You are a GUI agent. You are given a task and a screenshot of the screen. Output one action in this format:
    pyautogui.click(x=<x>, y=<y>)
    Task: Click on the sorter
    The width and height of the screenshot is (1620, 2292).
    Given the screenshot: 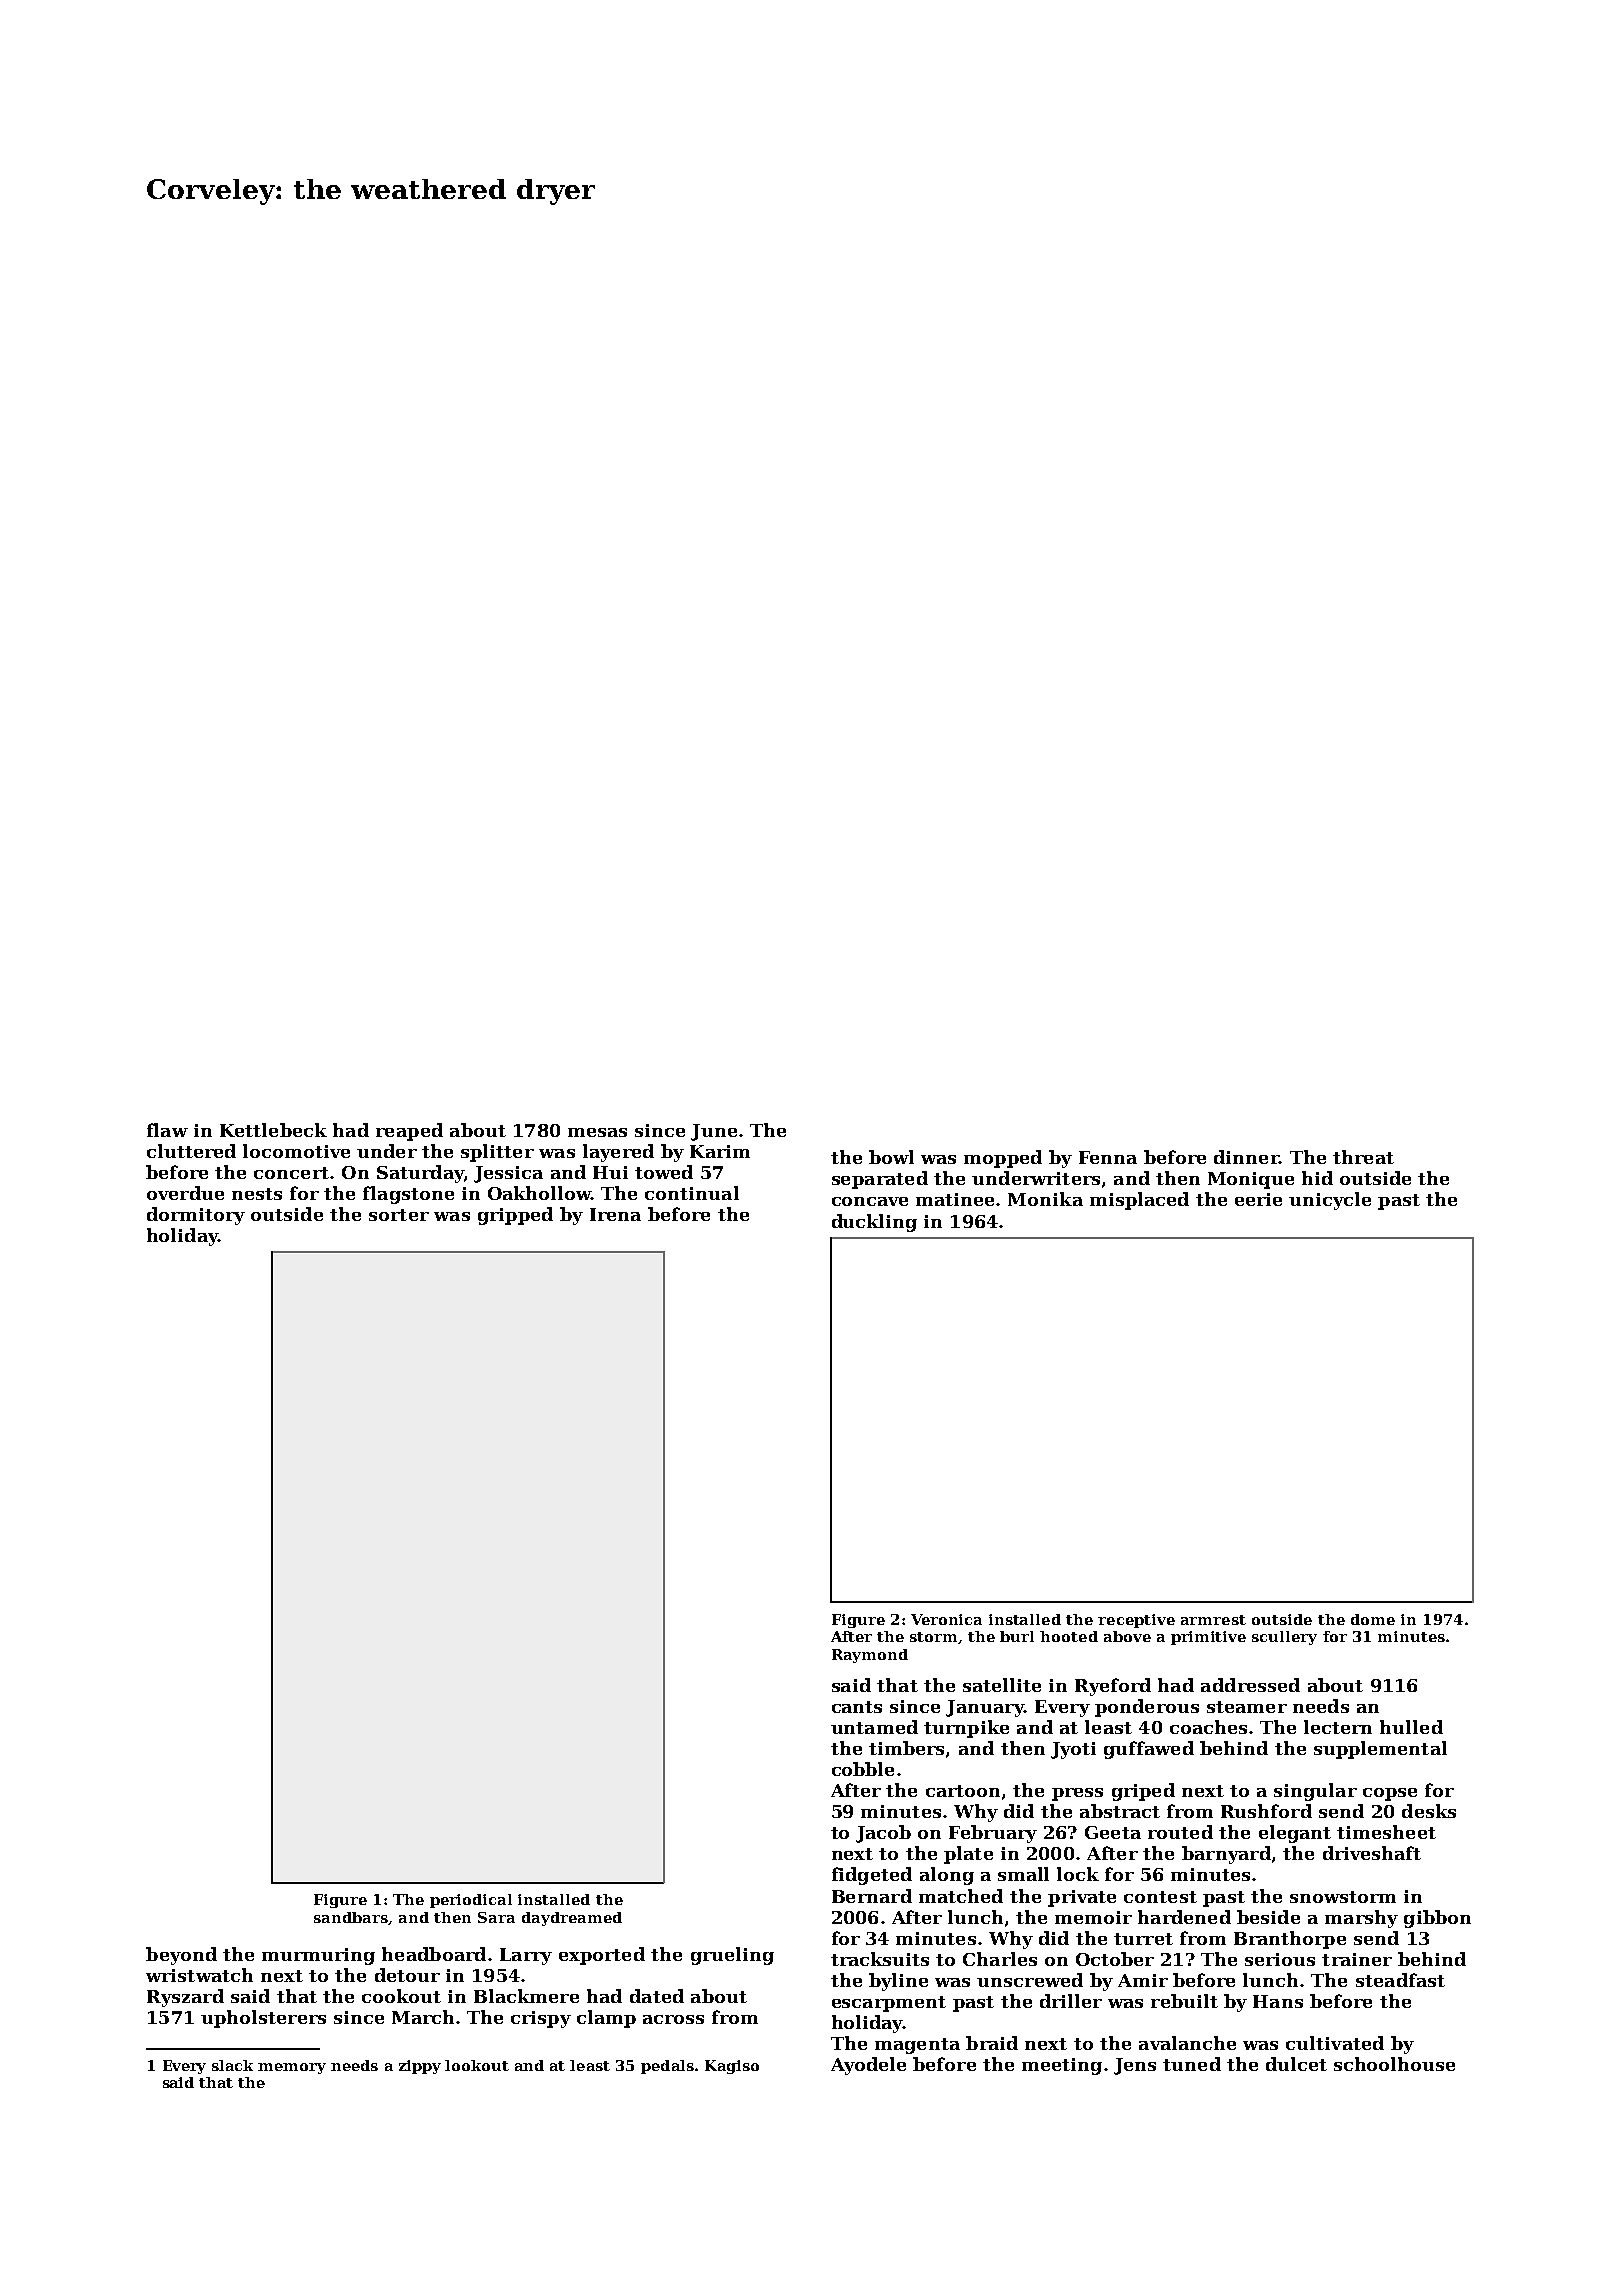 What is the action you would take?
    pyautogui.click(x=399, y=1215)
